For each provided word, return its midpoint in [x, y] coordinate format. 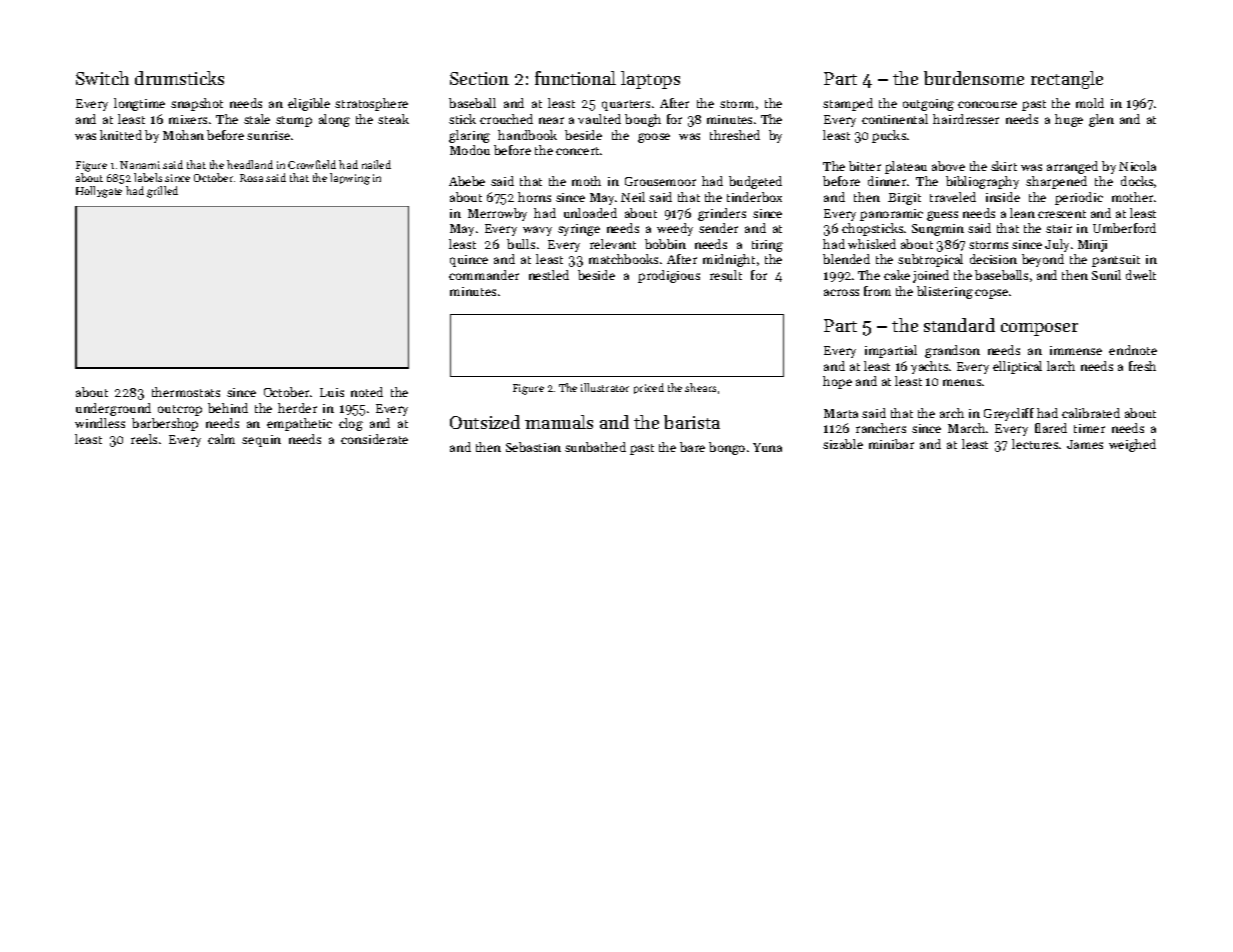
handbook [527, 135]
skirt [1004, 166]
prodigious [669, 276]
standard [959, 325]
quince [469, 261]
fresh [1142, 366]
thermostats [186, 392]
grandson [952, 351]
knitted [121, 135]
